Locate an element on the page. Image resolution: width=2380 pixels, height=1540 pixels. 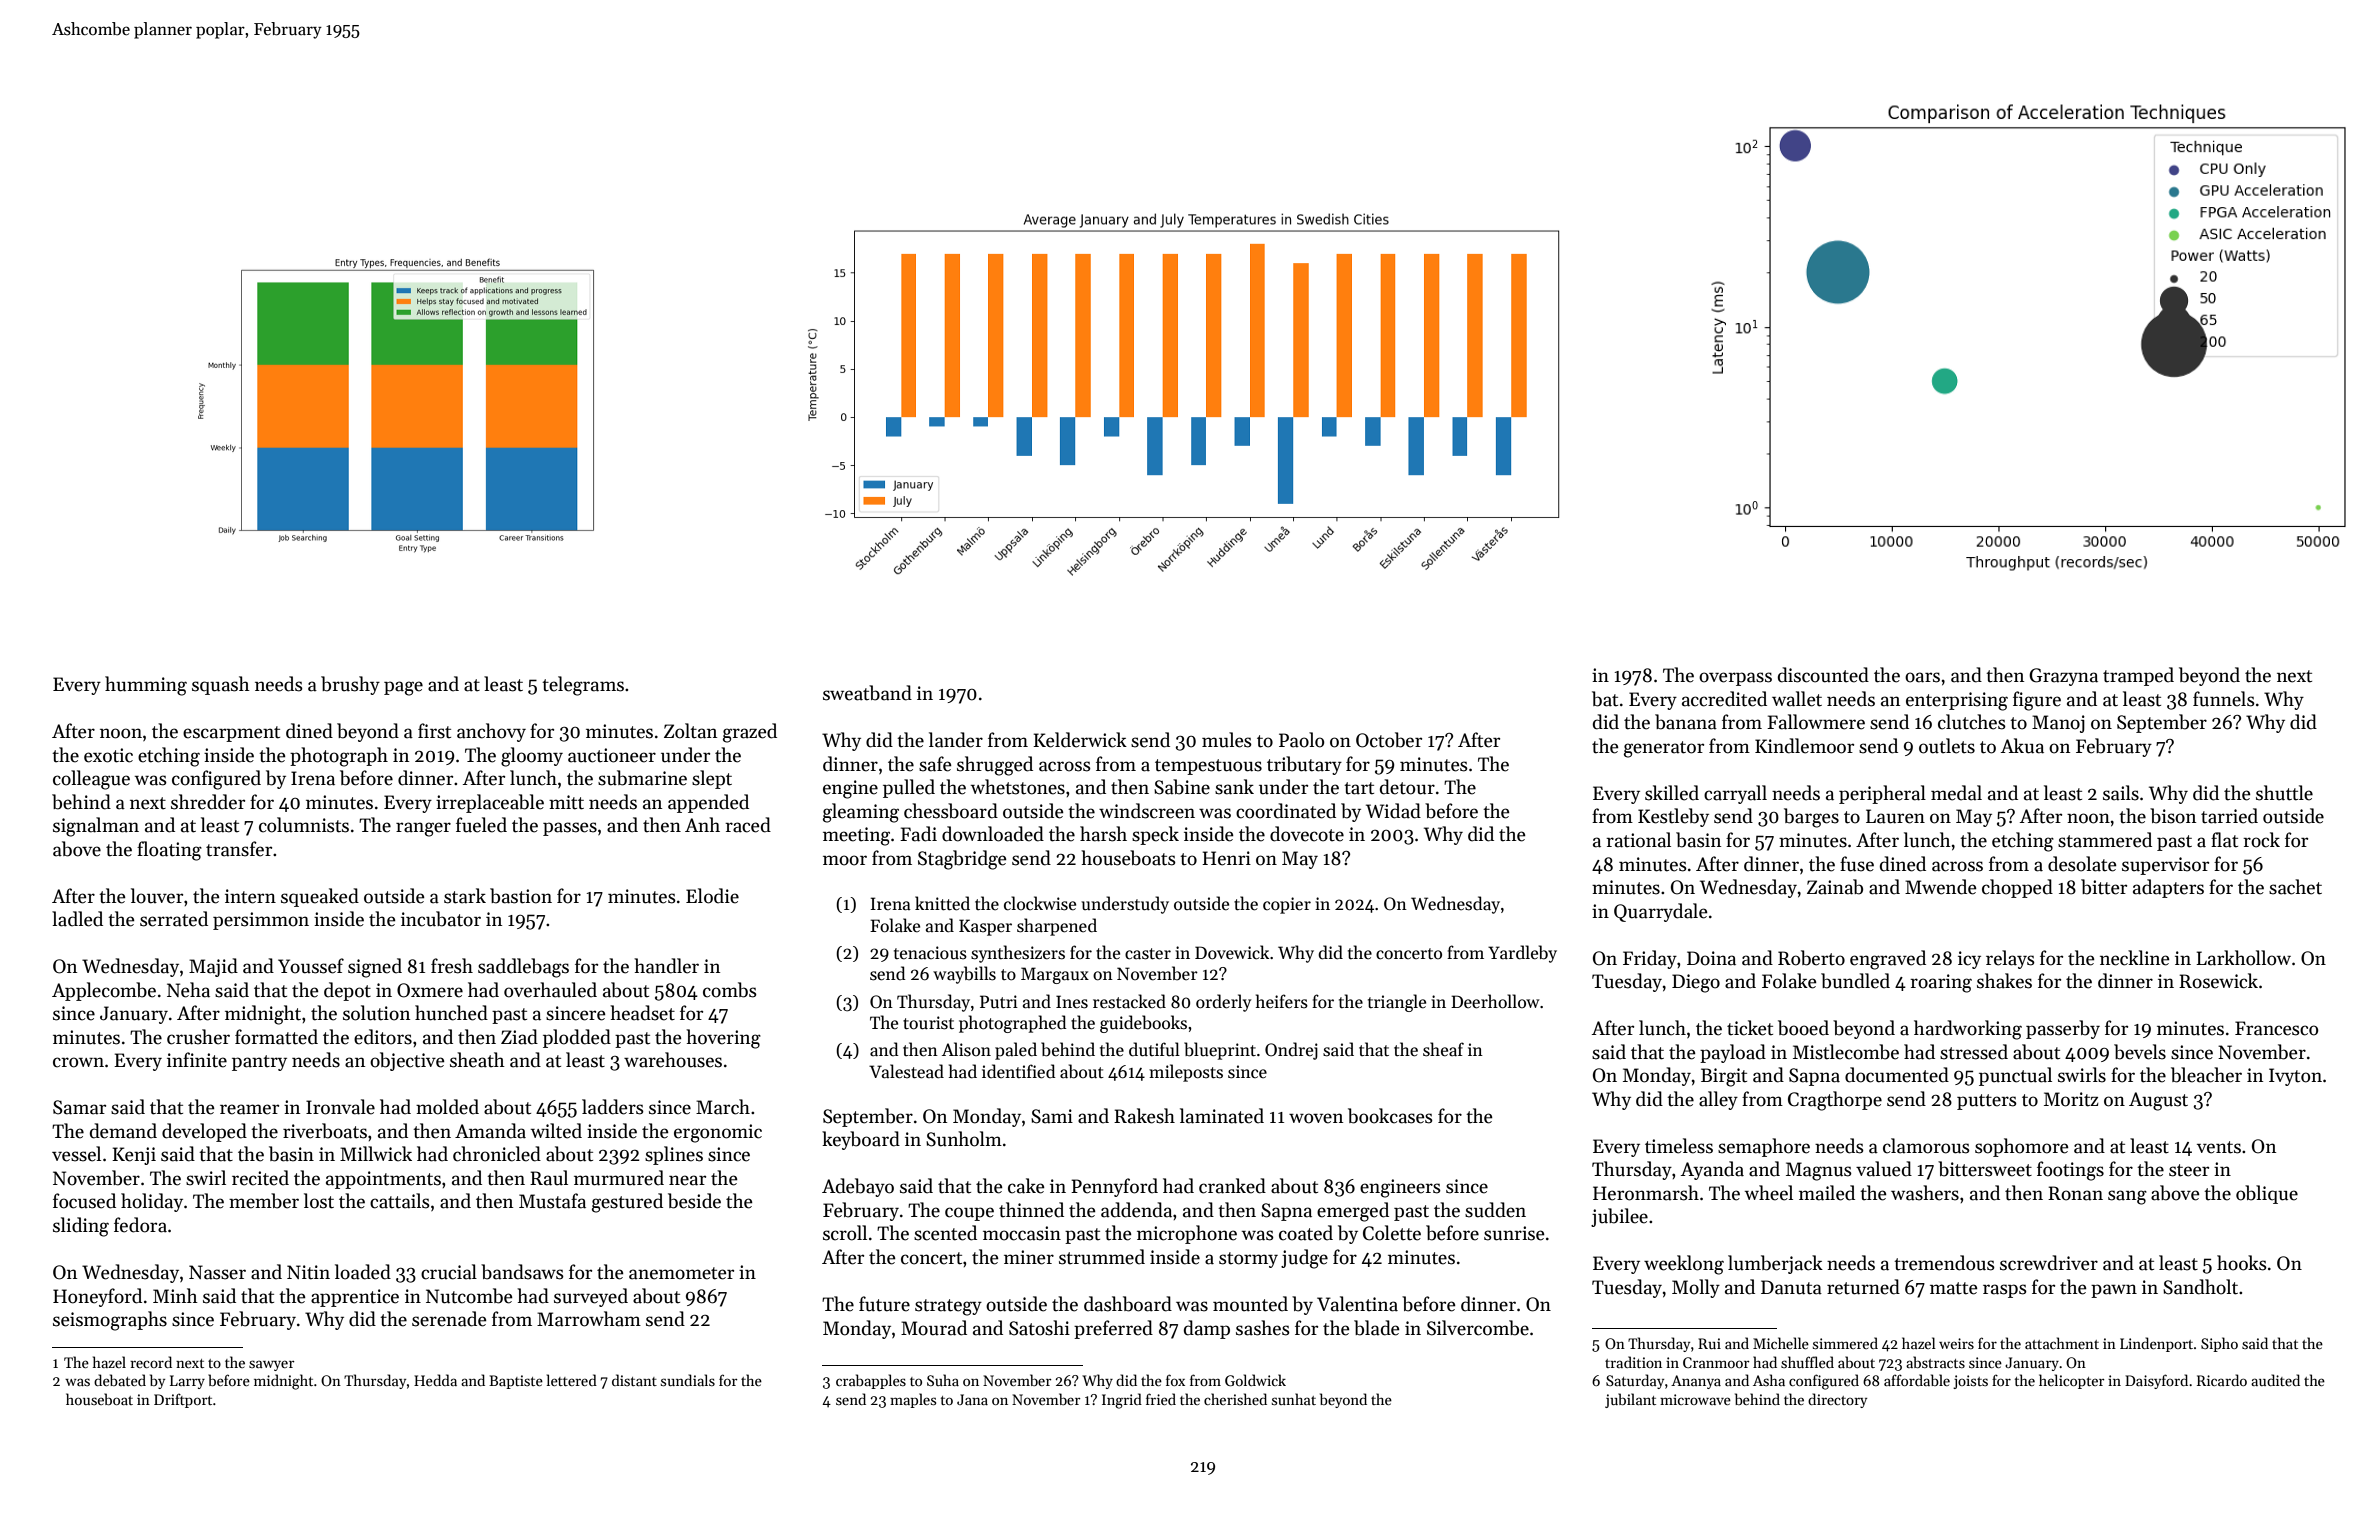
Sunholm is located at coordinates (964, 1139).
